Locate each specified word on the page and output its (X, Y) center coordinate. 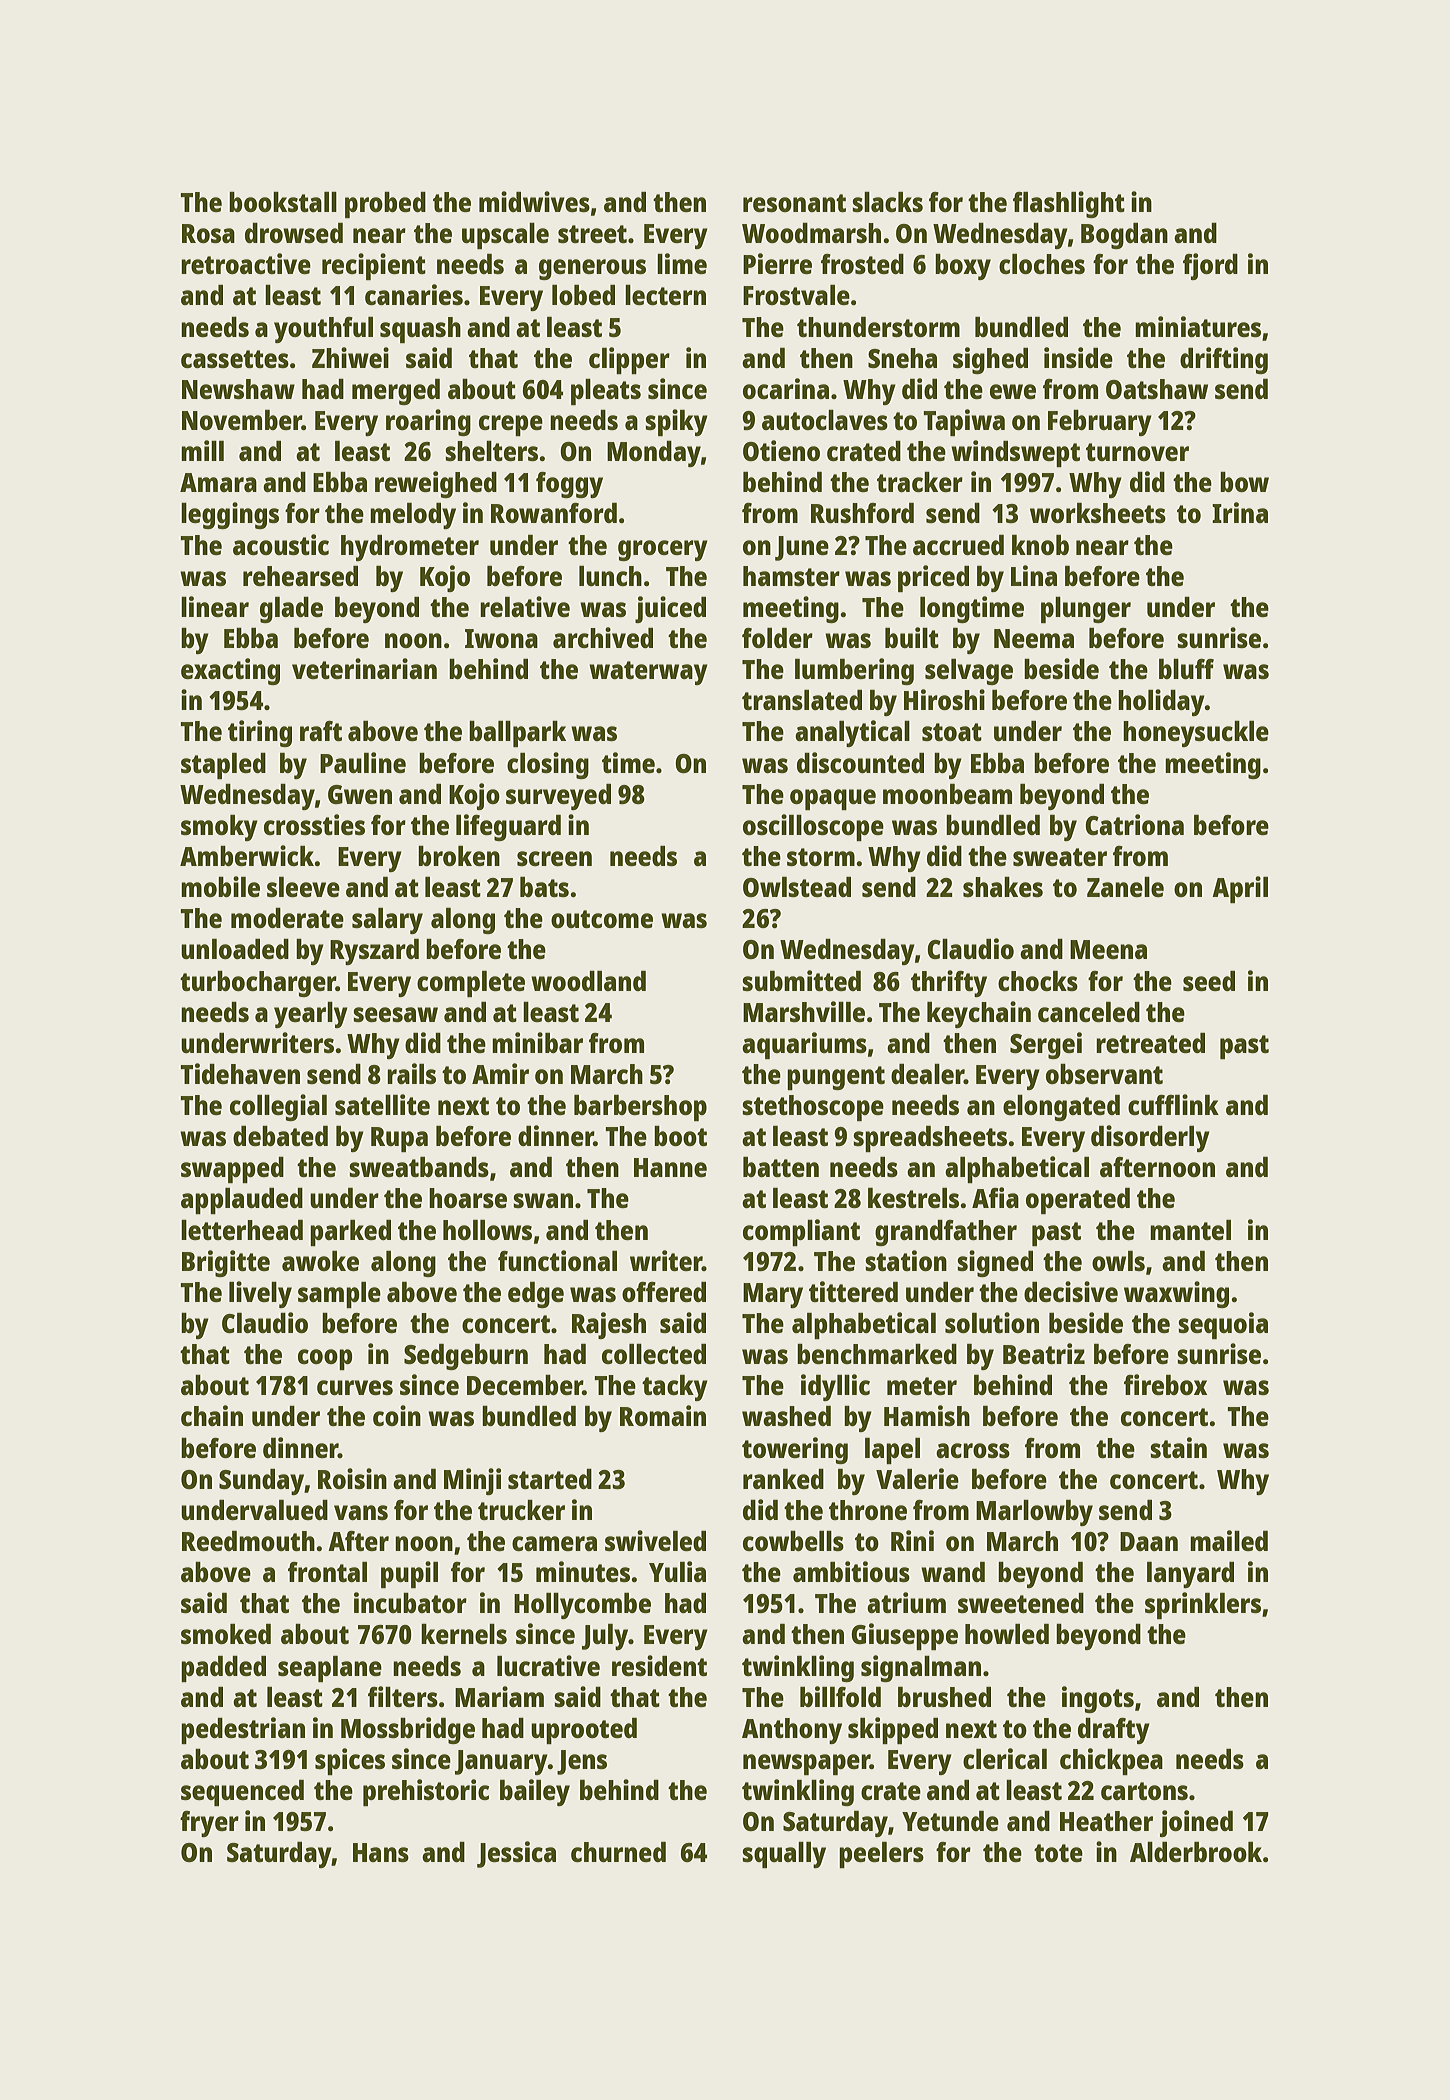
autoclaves (825, 420)
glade (291, 610)
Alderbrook (1196, 1852)
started (550, 1479)
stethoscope (813, 1108)
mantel (1190, 1230)
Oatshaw (1157, 389)
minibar (537, 1042)
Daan (1149, 1541)
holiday (1161, 702)
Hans (381, 1852)
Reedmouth (248, 1541)
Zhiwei (350, 357)
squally (784, 1855)
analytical (852, 733)
